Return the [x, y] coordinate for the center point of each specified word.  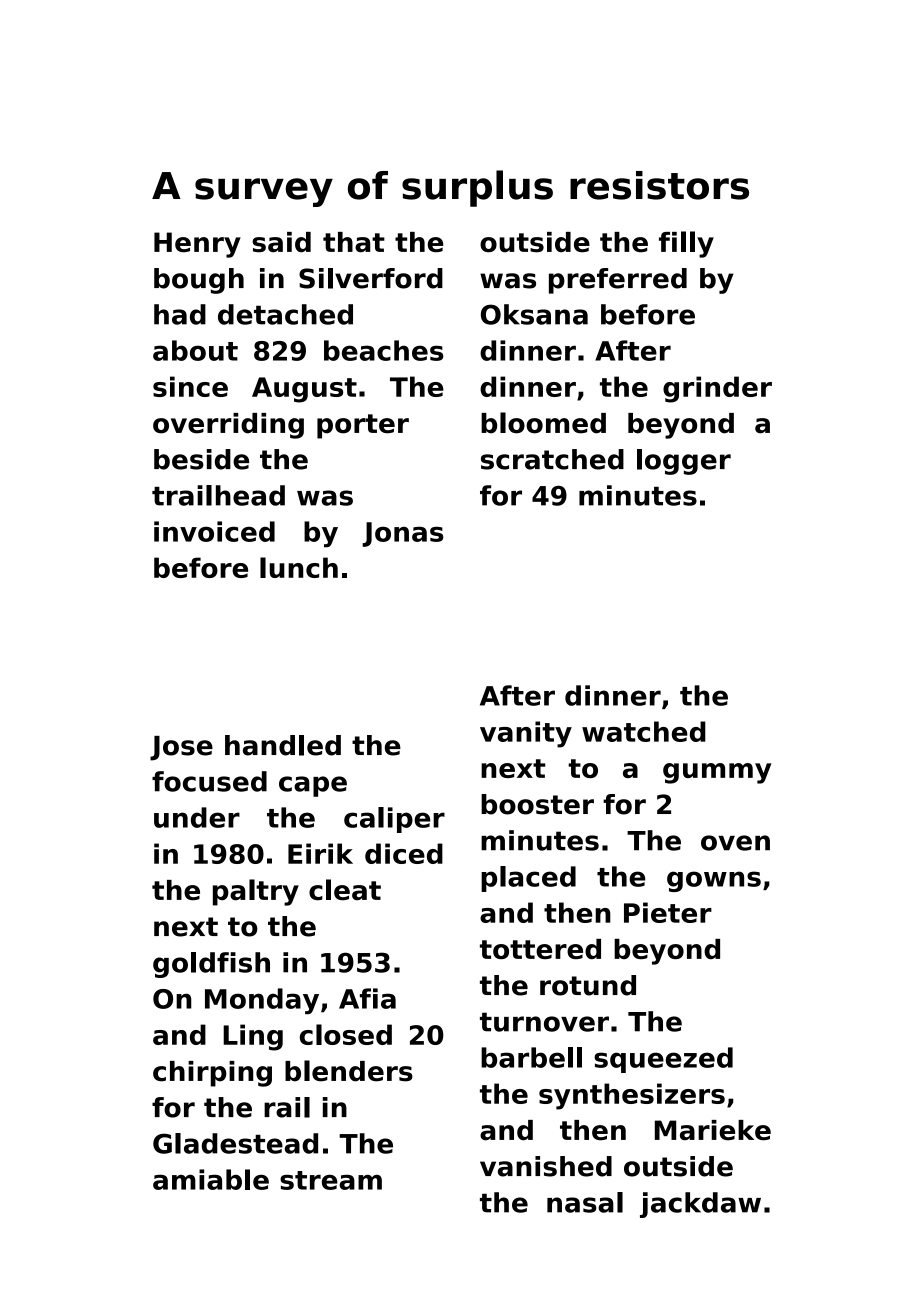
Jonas [403, 534]
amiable [211, 1179]
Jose [181, 748]
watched [644, 731]
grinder [717, 389]
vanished [546, 1166]
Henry [197, 245]
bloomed [543, 423]
